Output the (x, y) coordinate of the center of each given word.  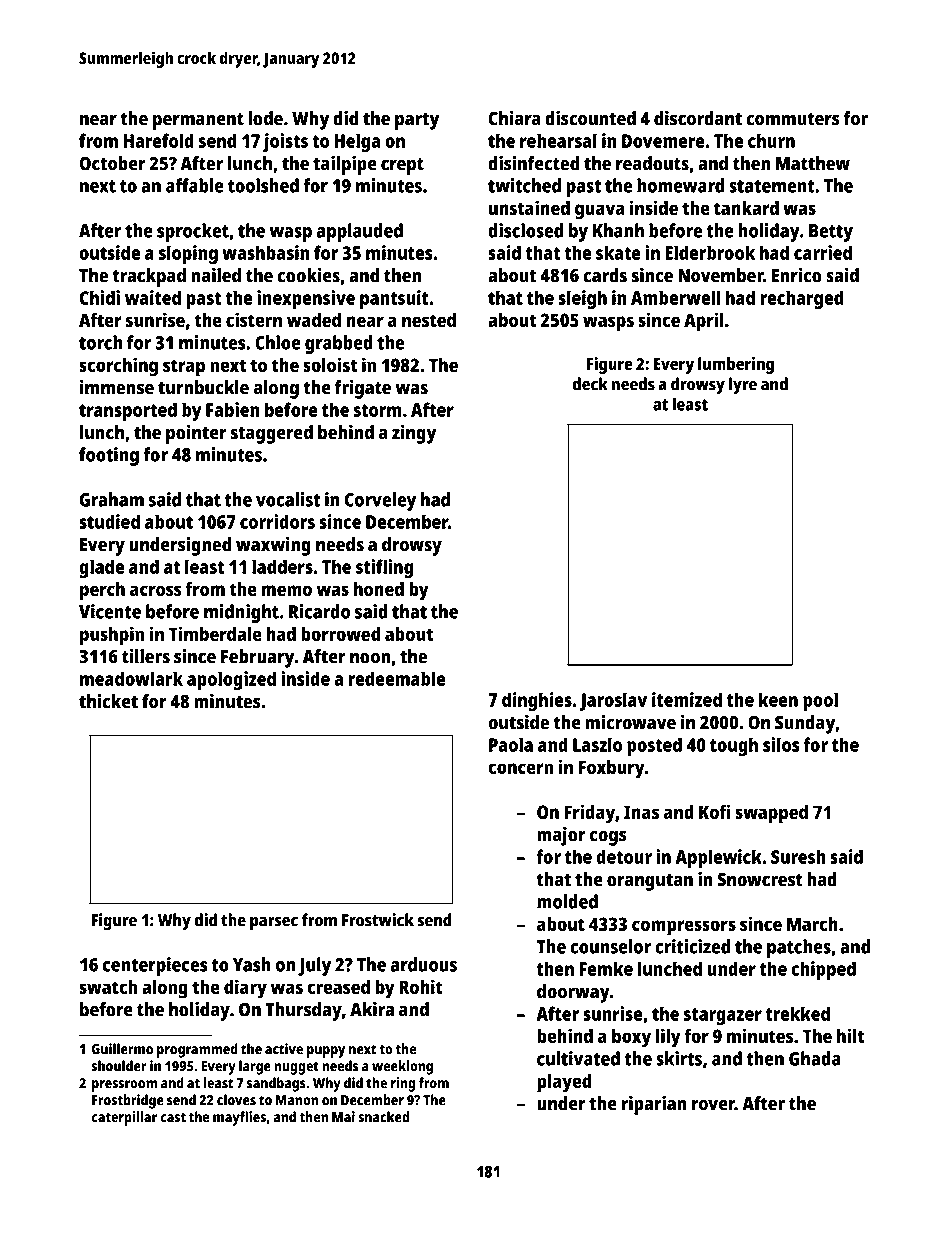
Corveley (380, 501)
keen (778, 699)
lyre (743, 386)
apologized (231, 681)
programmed (197, 1050)
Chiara (515, 118)
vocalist (288, 499)
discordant (698, 118)
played (564, 1083)
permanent (198, 121)
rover (713, 1105)
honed (379, 589)
